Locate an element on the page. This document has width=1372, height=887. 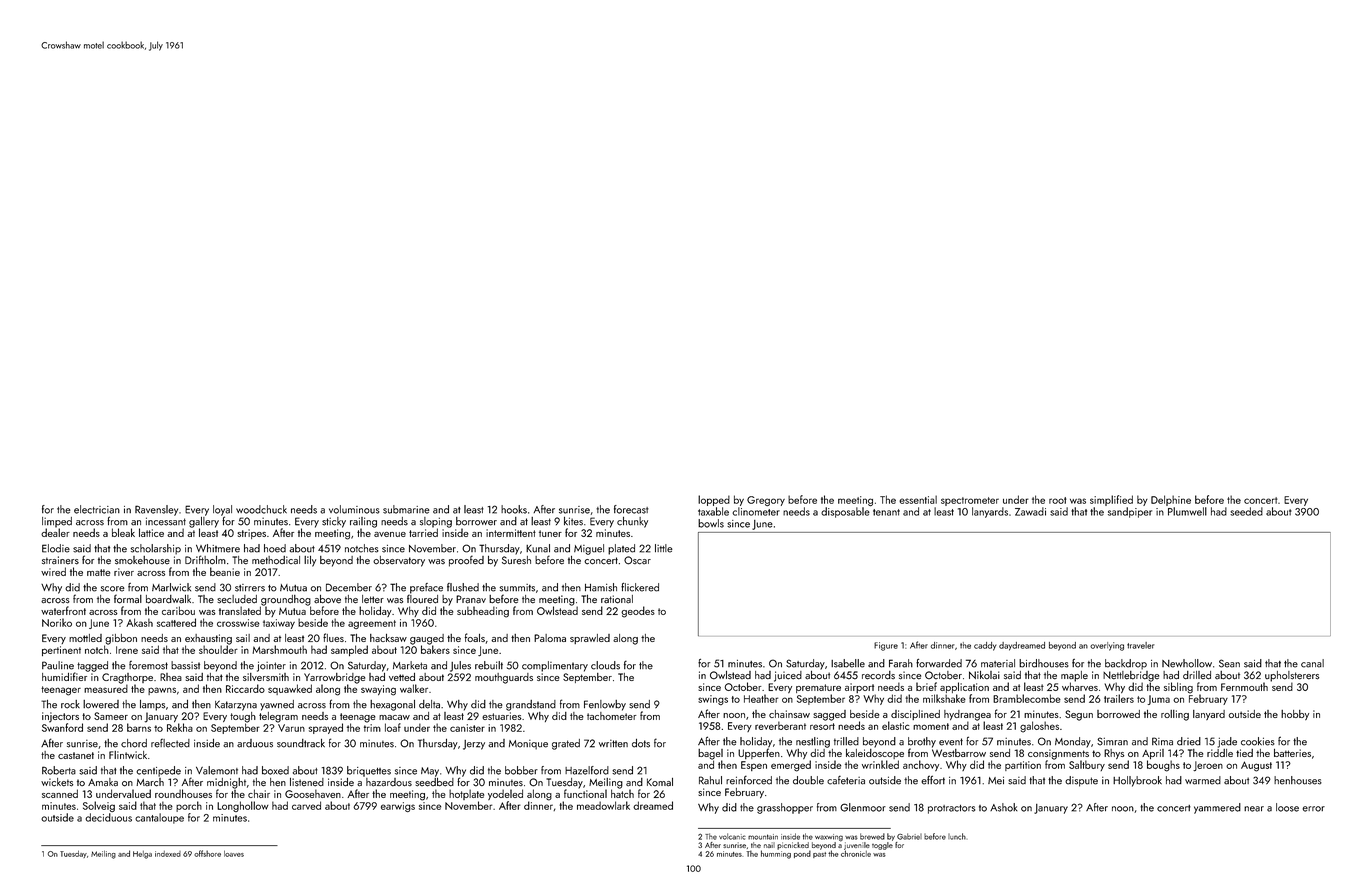
shoulder is located at coordinates (218, 649).
